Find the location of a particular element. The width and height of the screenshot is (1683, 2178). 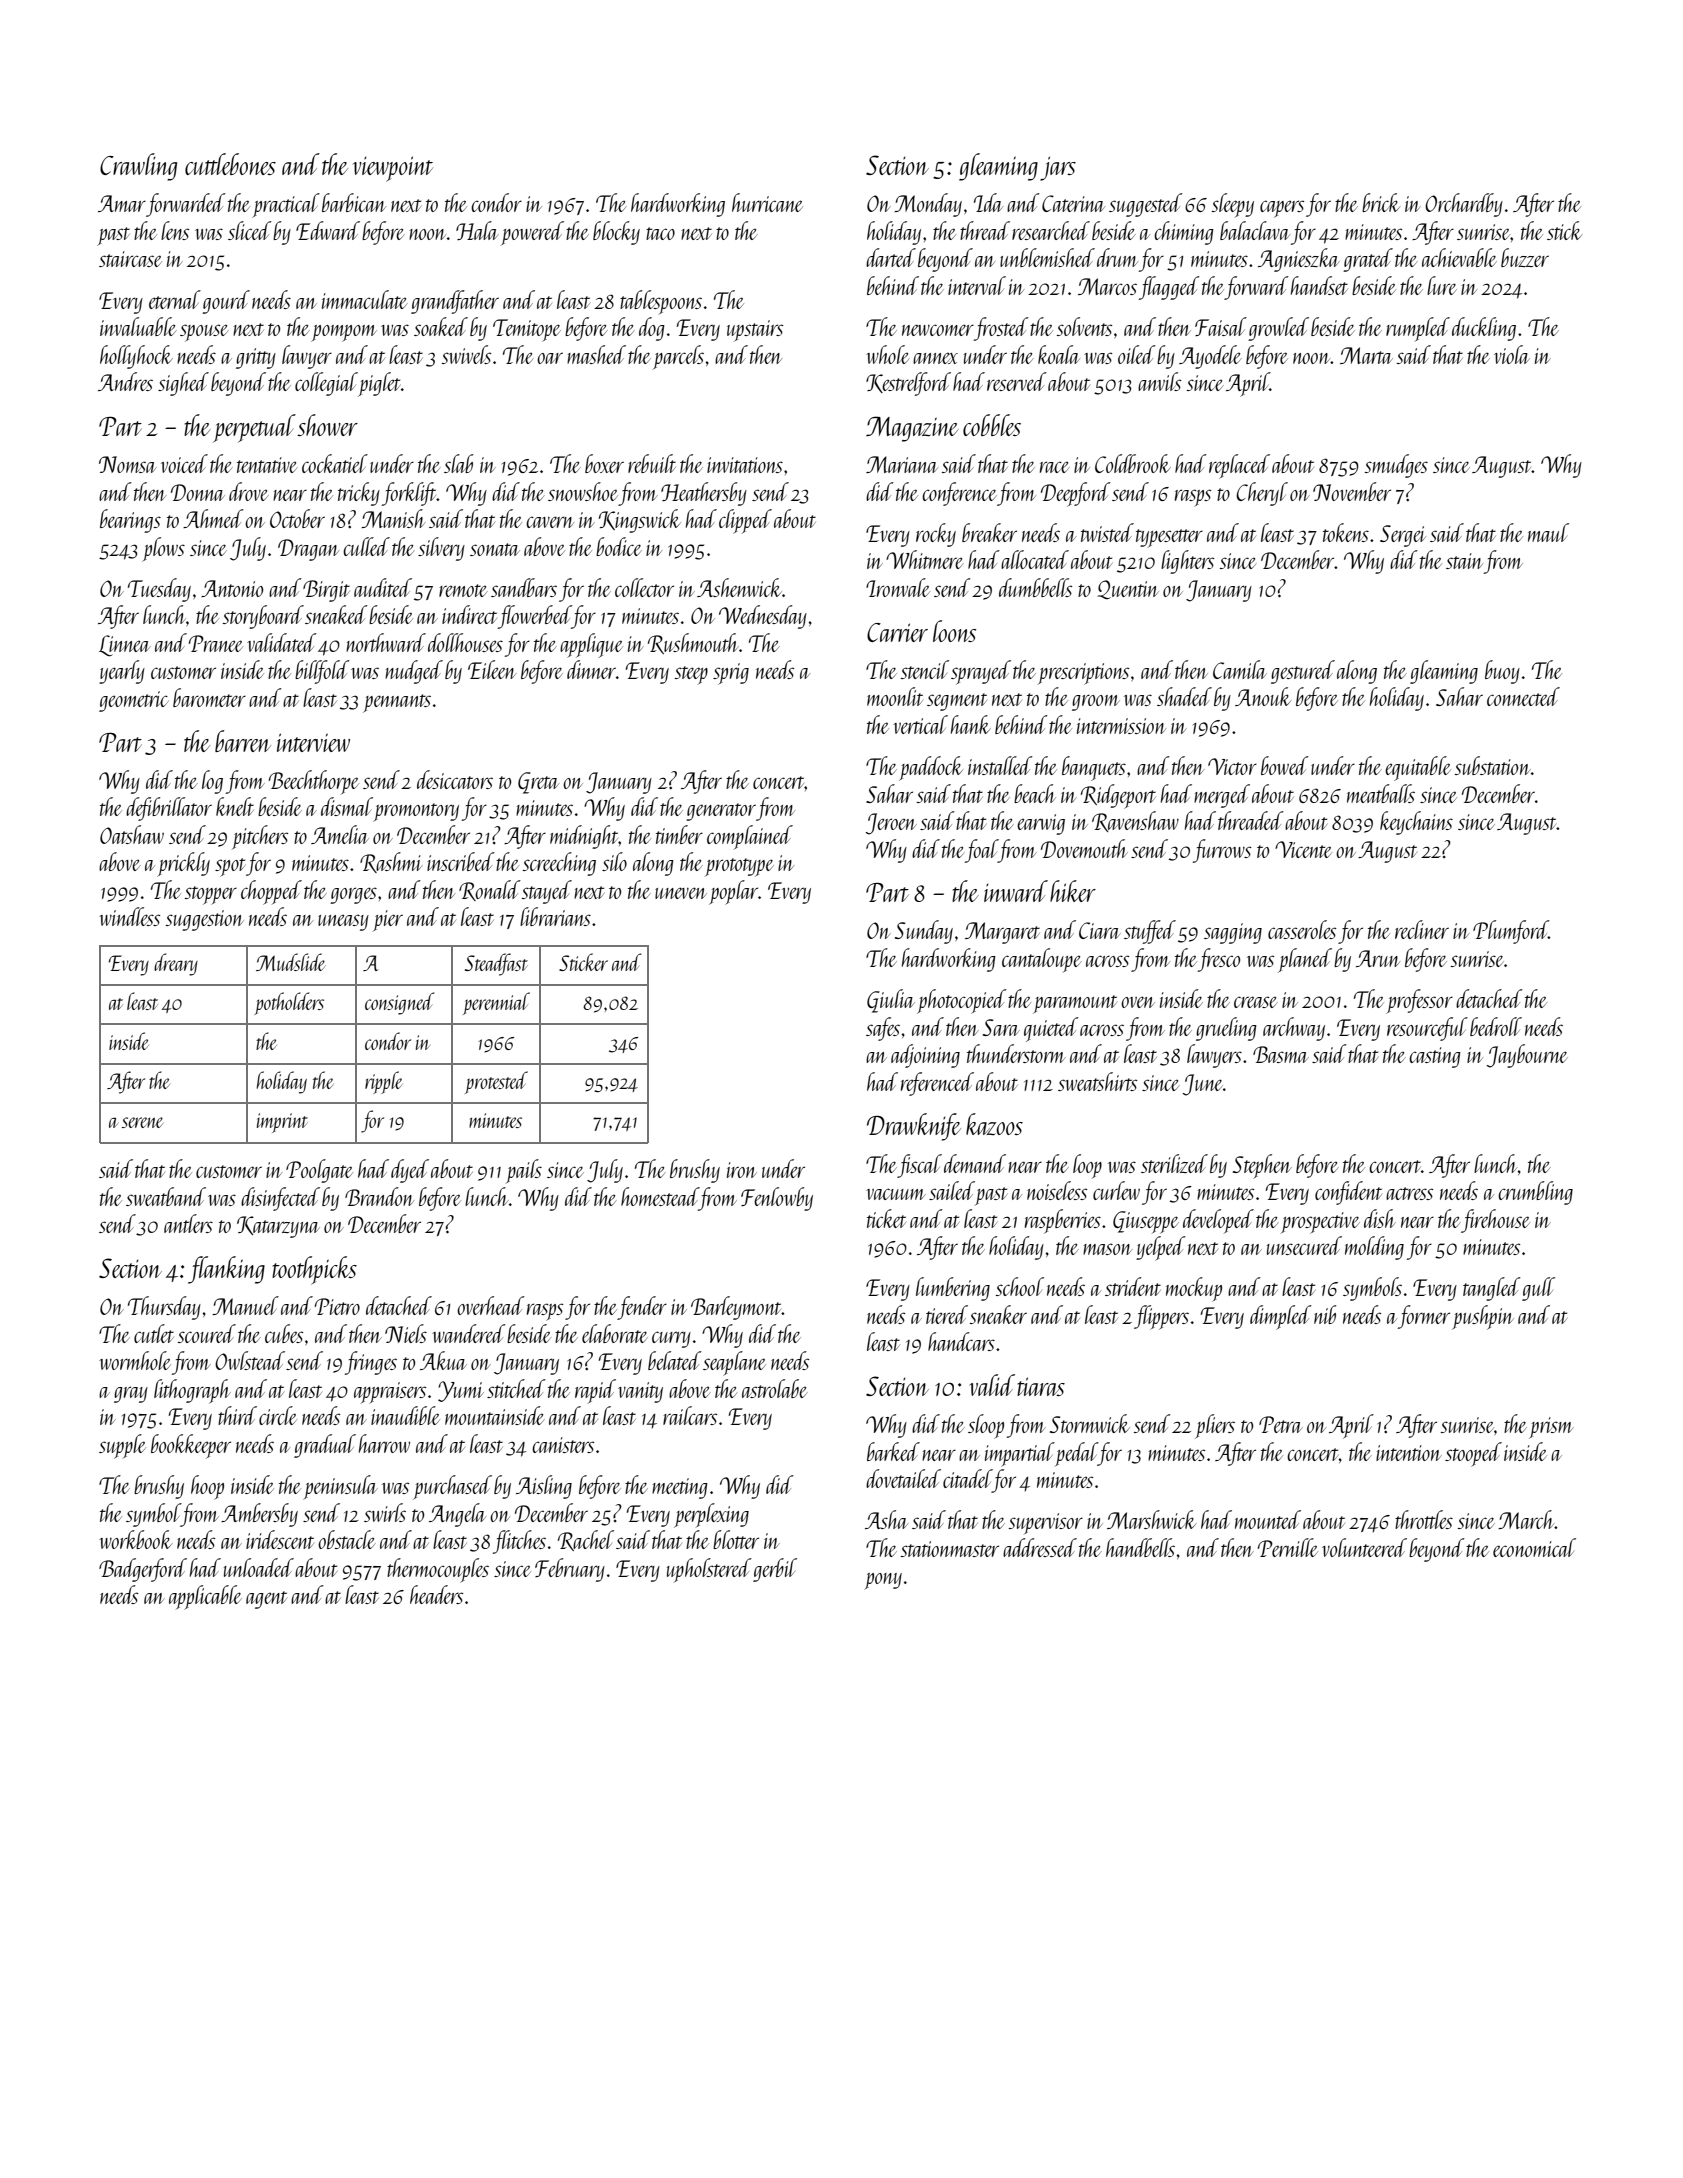

cuttlebones is located at coordinates (230, 164).
